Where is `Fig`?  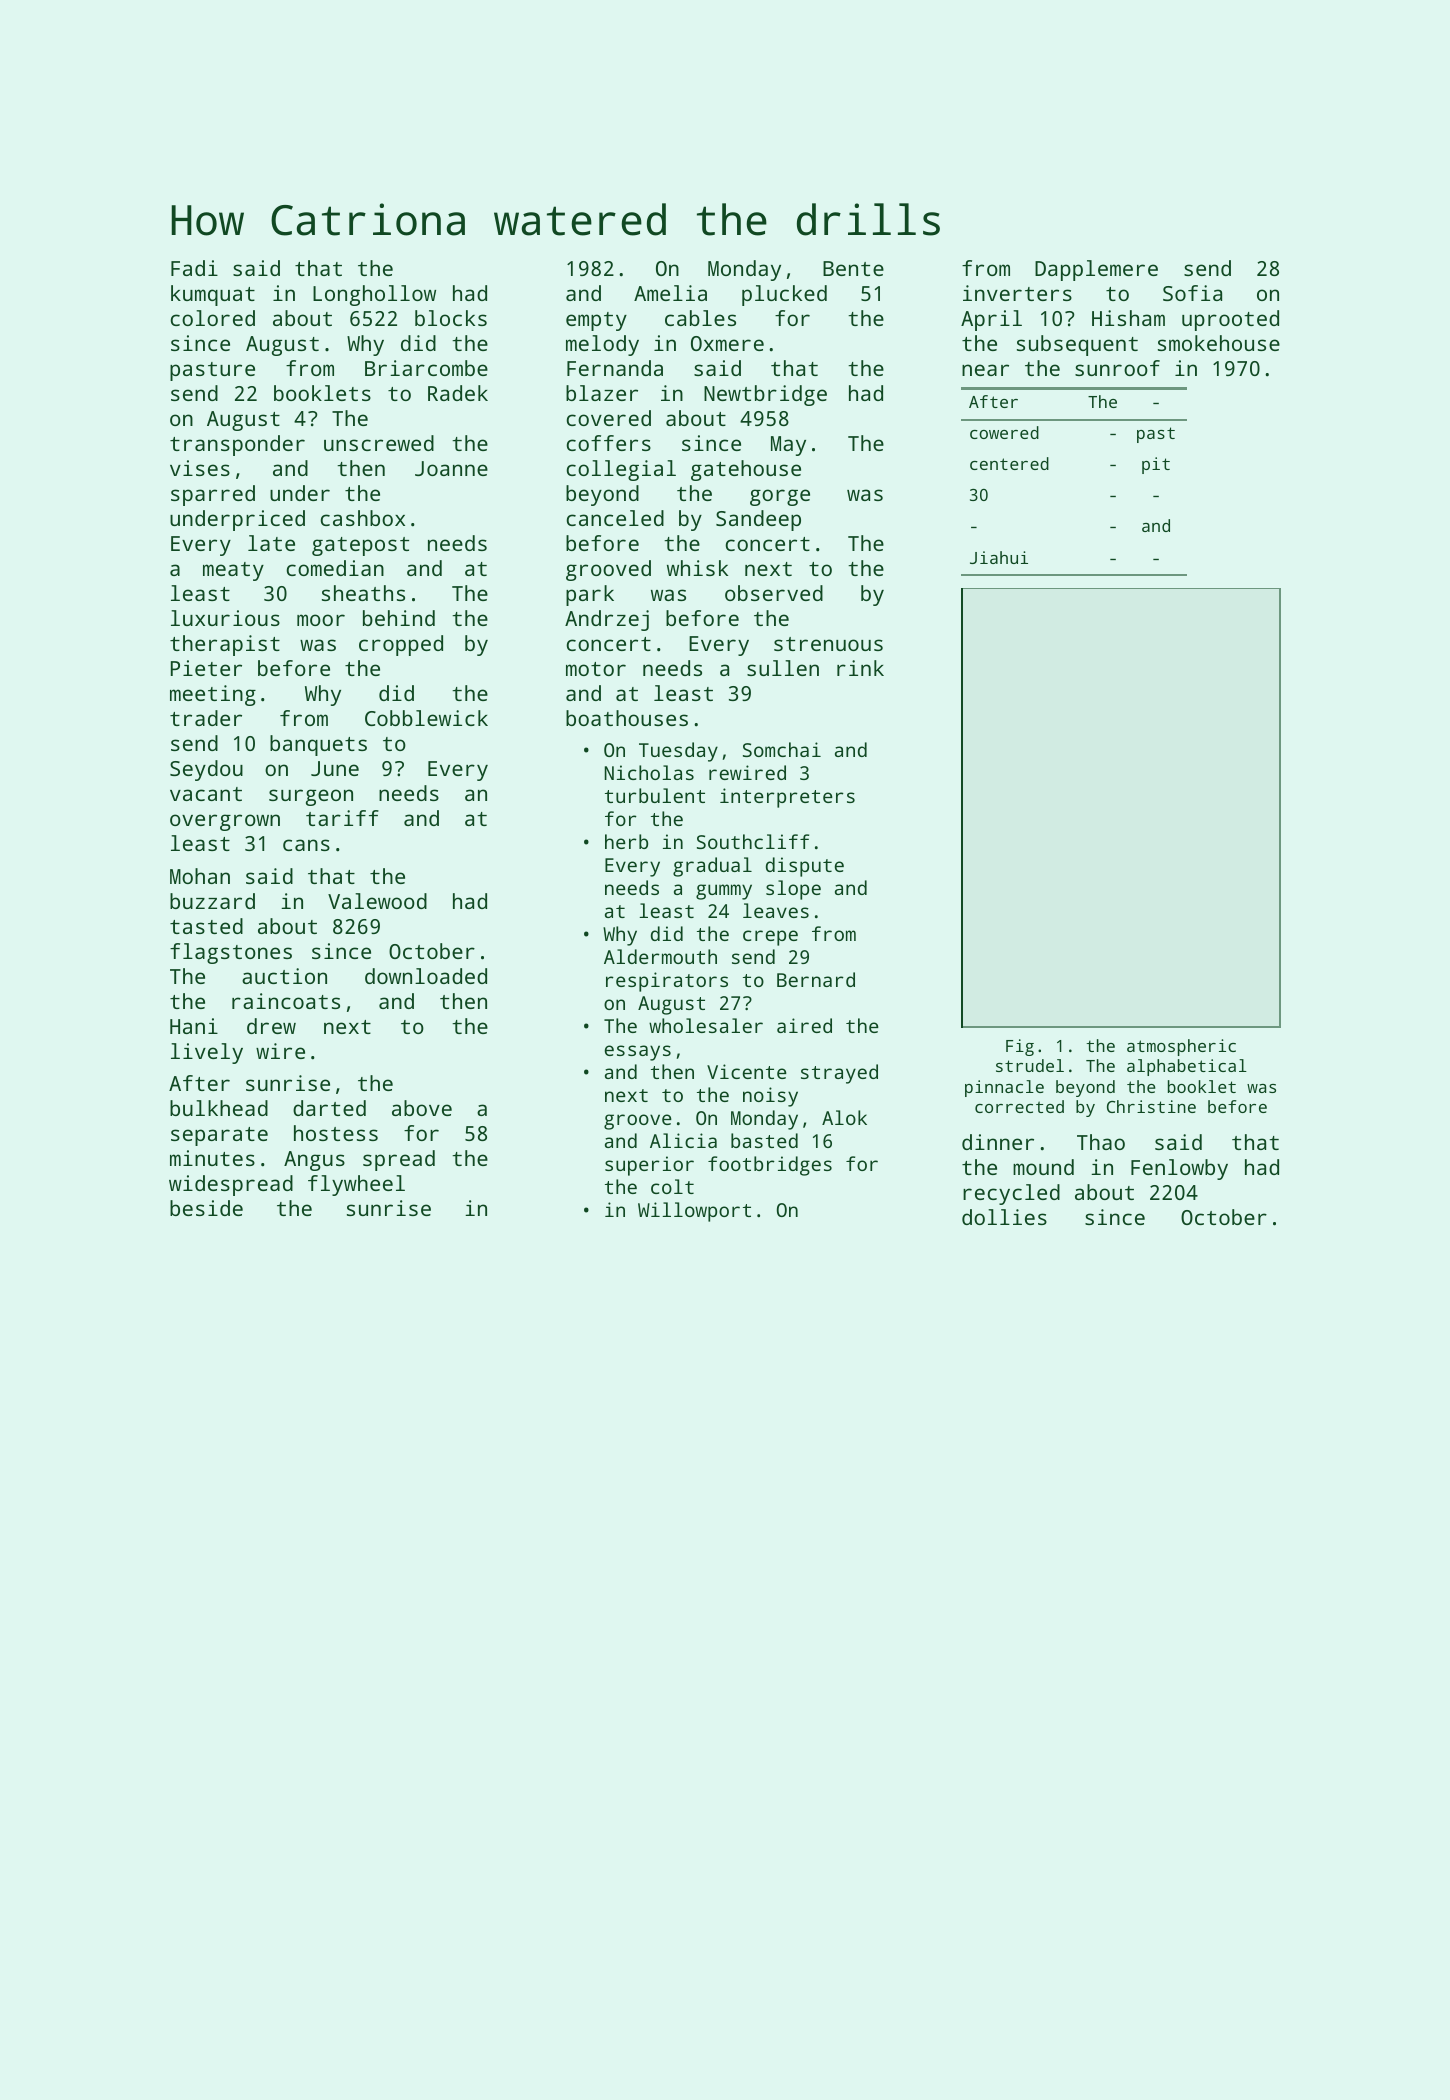
Fig is located at coordinates (1020, 1047).
